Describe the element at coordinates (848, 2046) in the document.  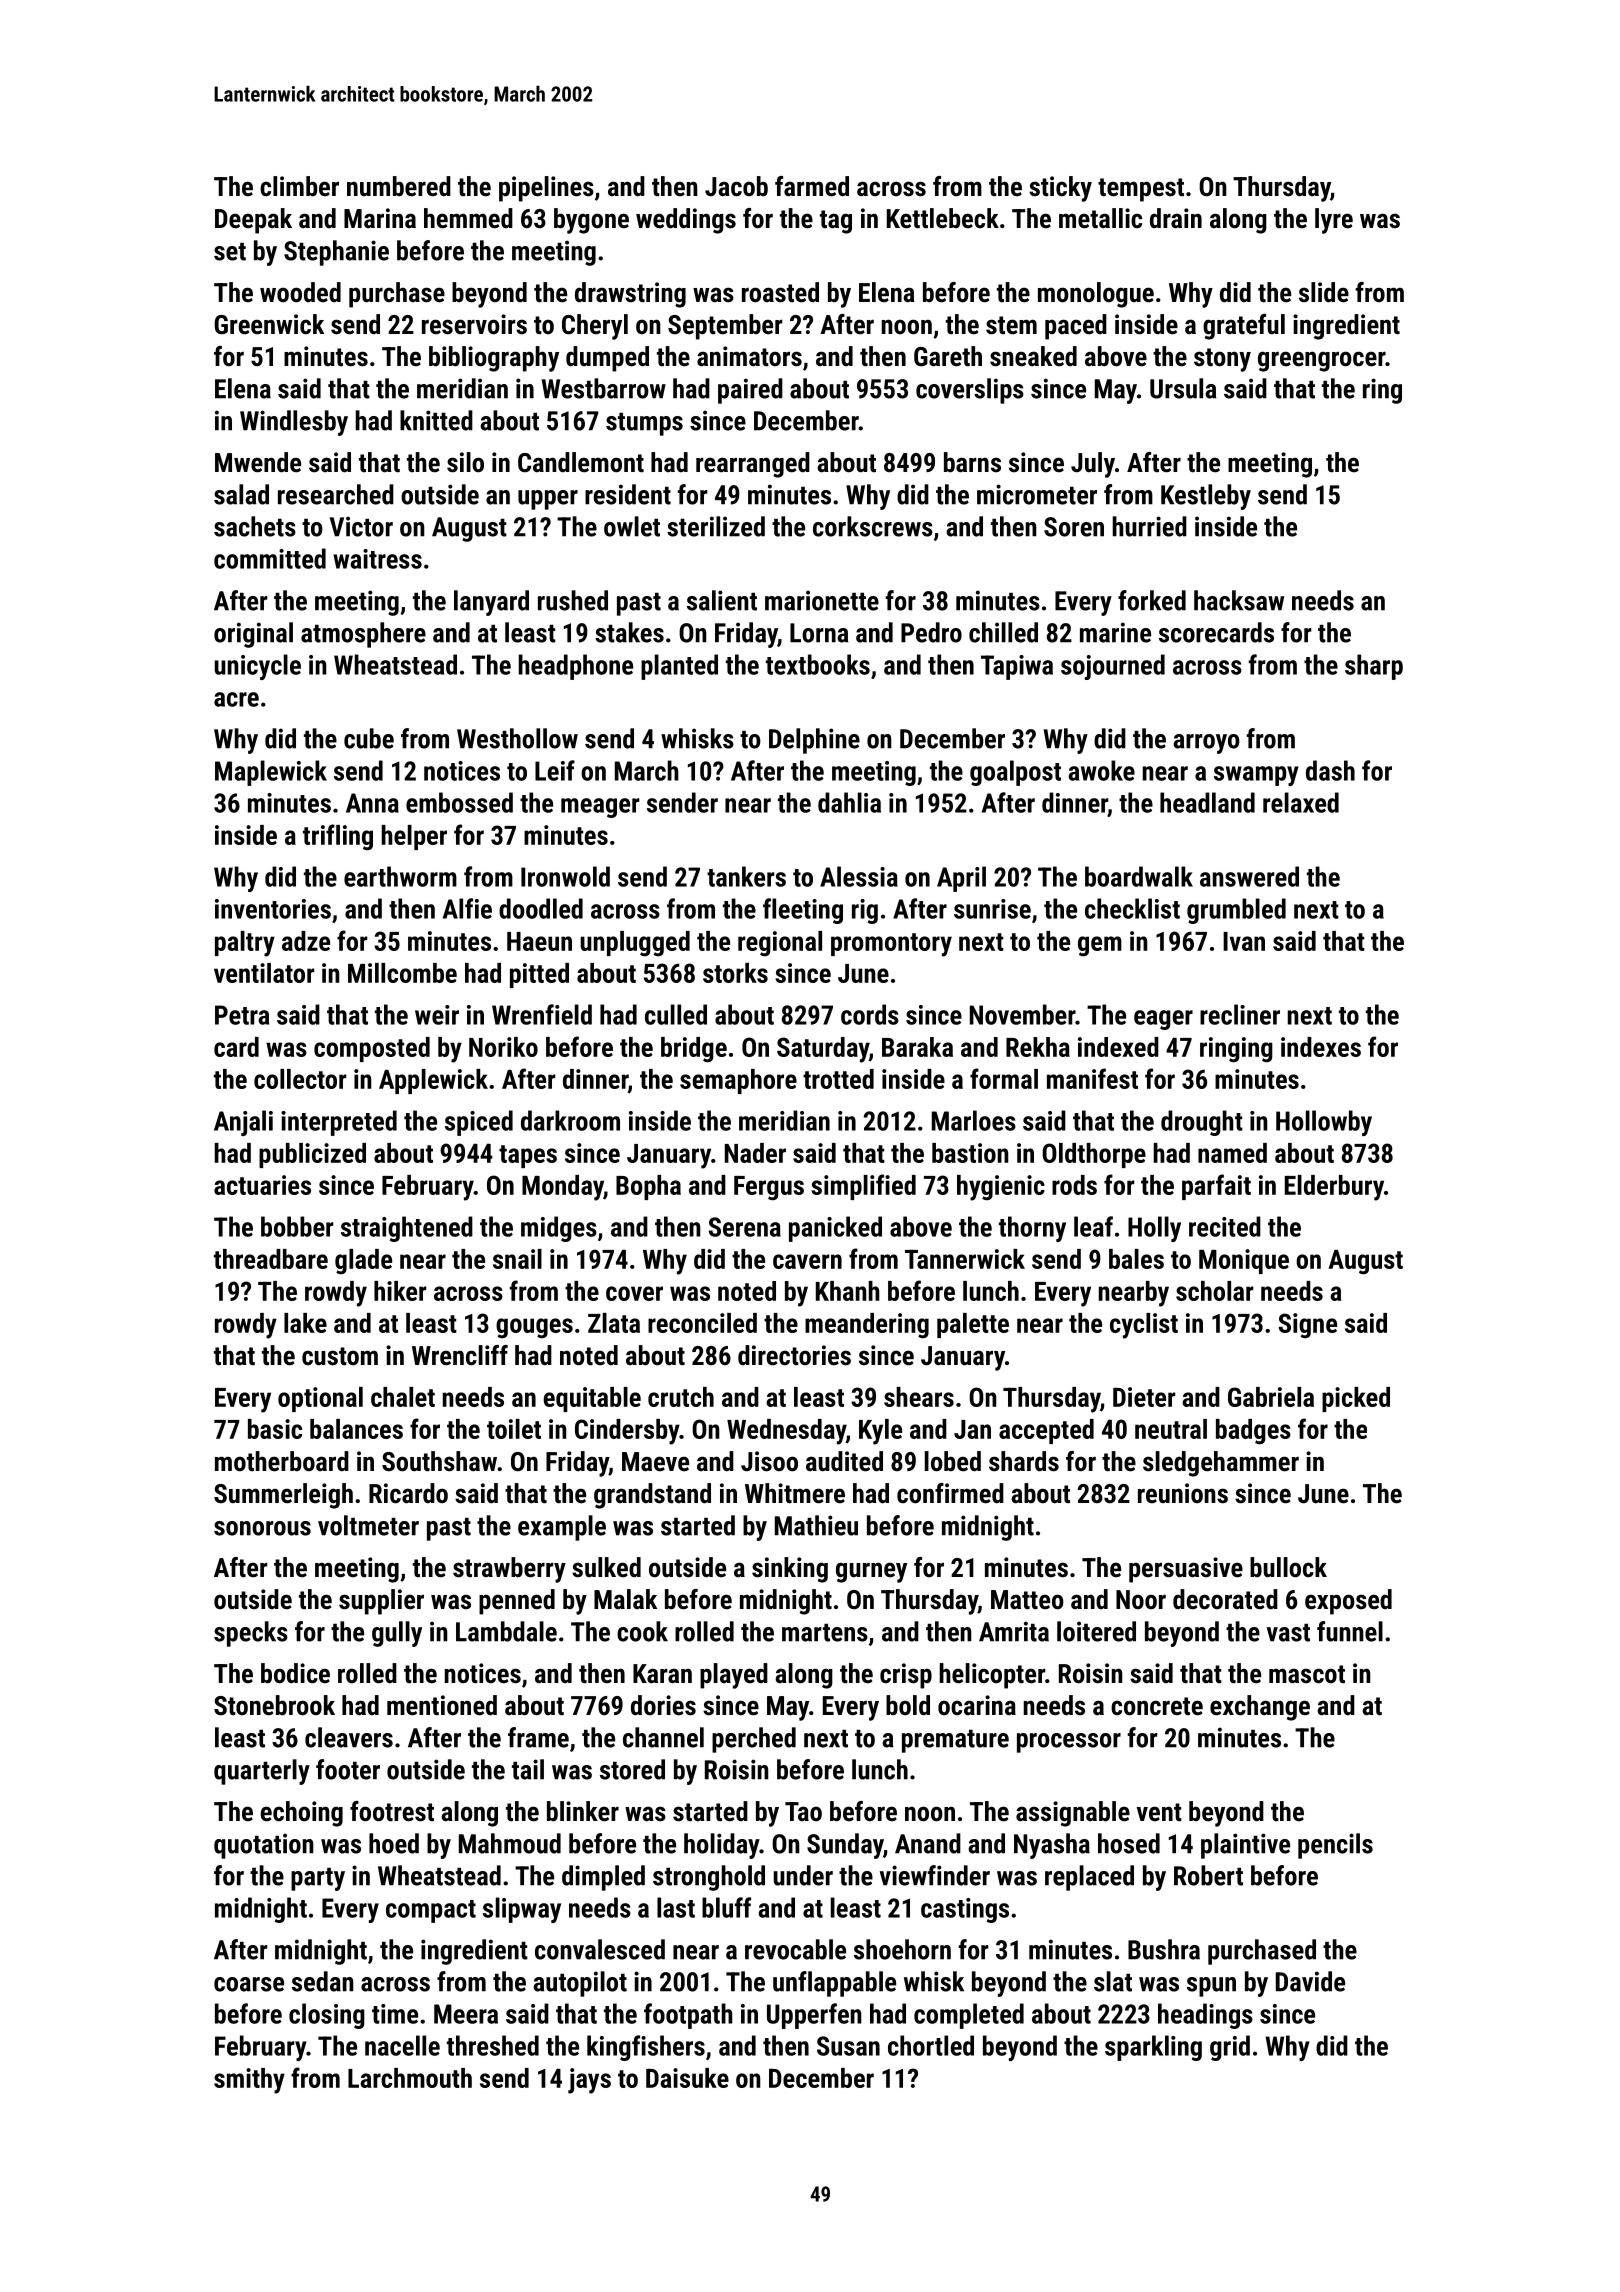
I see `Susan` at that location.
